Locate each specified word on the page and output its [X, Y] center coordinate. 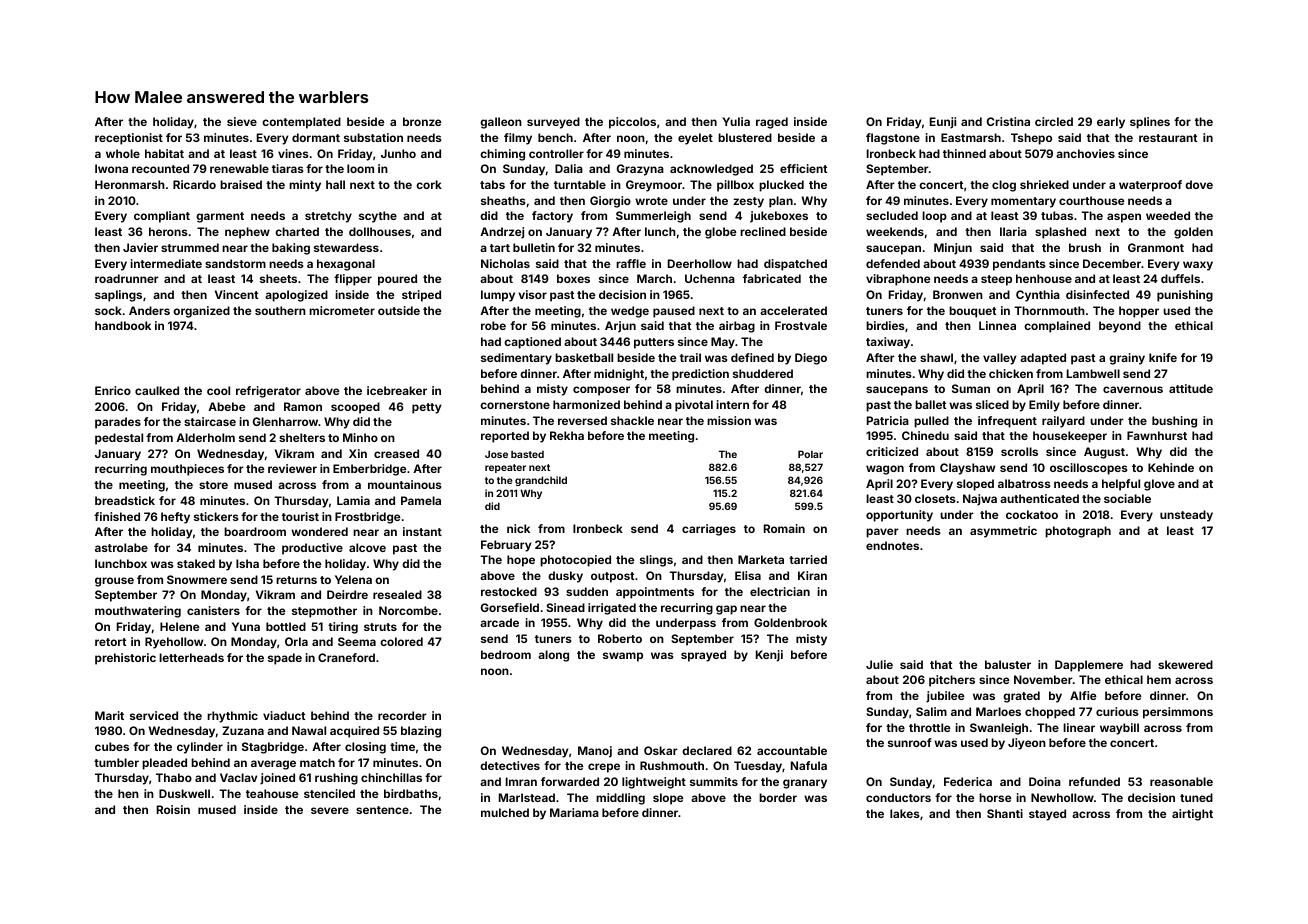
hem [1159, 679]
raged [772, 123]
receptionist [129, 139]
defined [752, 357]
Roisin [173, 809]
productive [312, 549]
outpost [612, 577]
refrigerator [268, 392]
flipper [353, 280]
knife [1163, 357]
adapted [1043, 359]
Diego [811, 359]
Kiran [812, 575]
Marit [109, 715]
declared [707, 750]
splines [1150, 123]
